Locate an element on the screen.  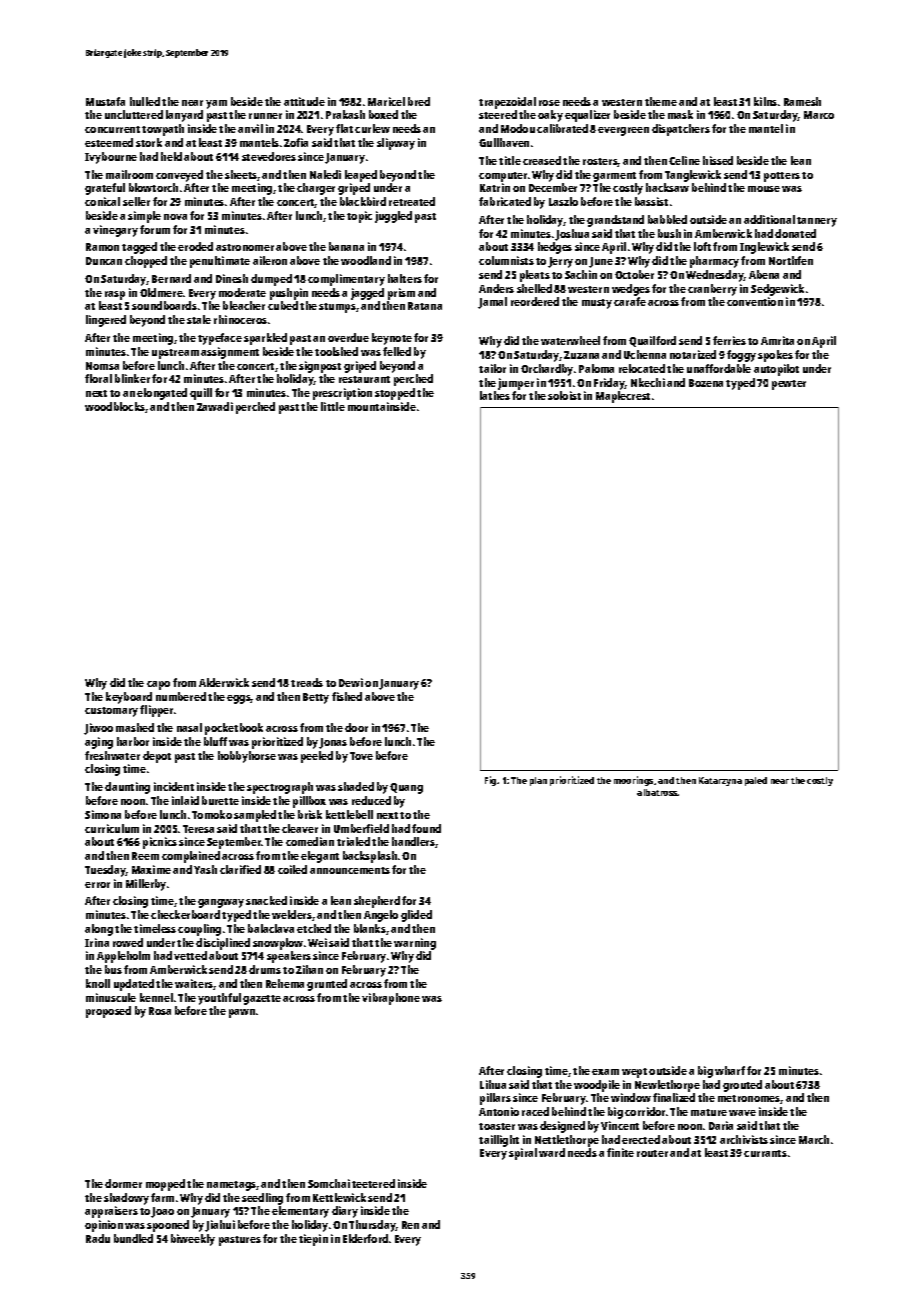
Mustafa is located at coordinates (105, 101).
